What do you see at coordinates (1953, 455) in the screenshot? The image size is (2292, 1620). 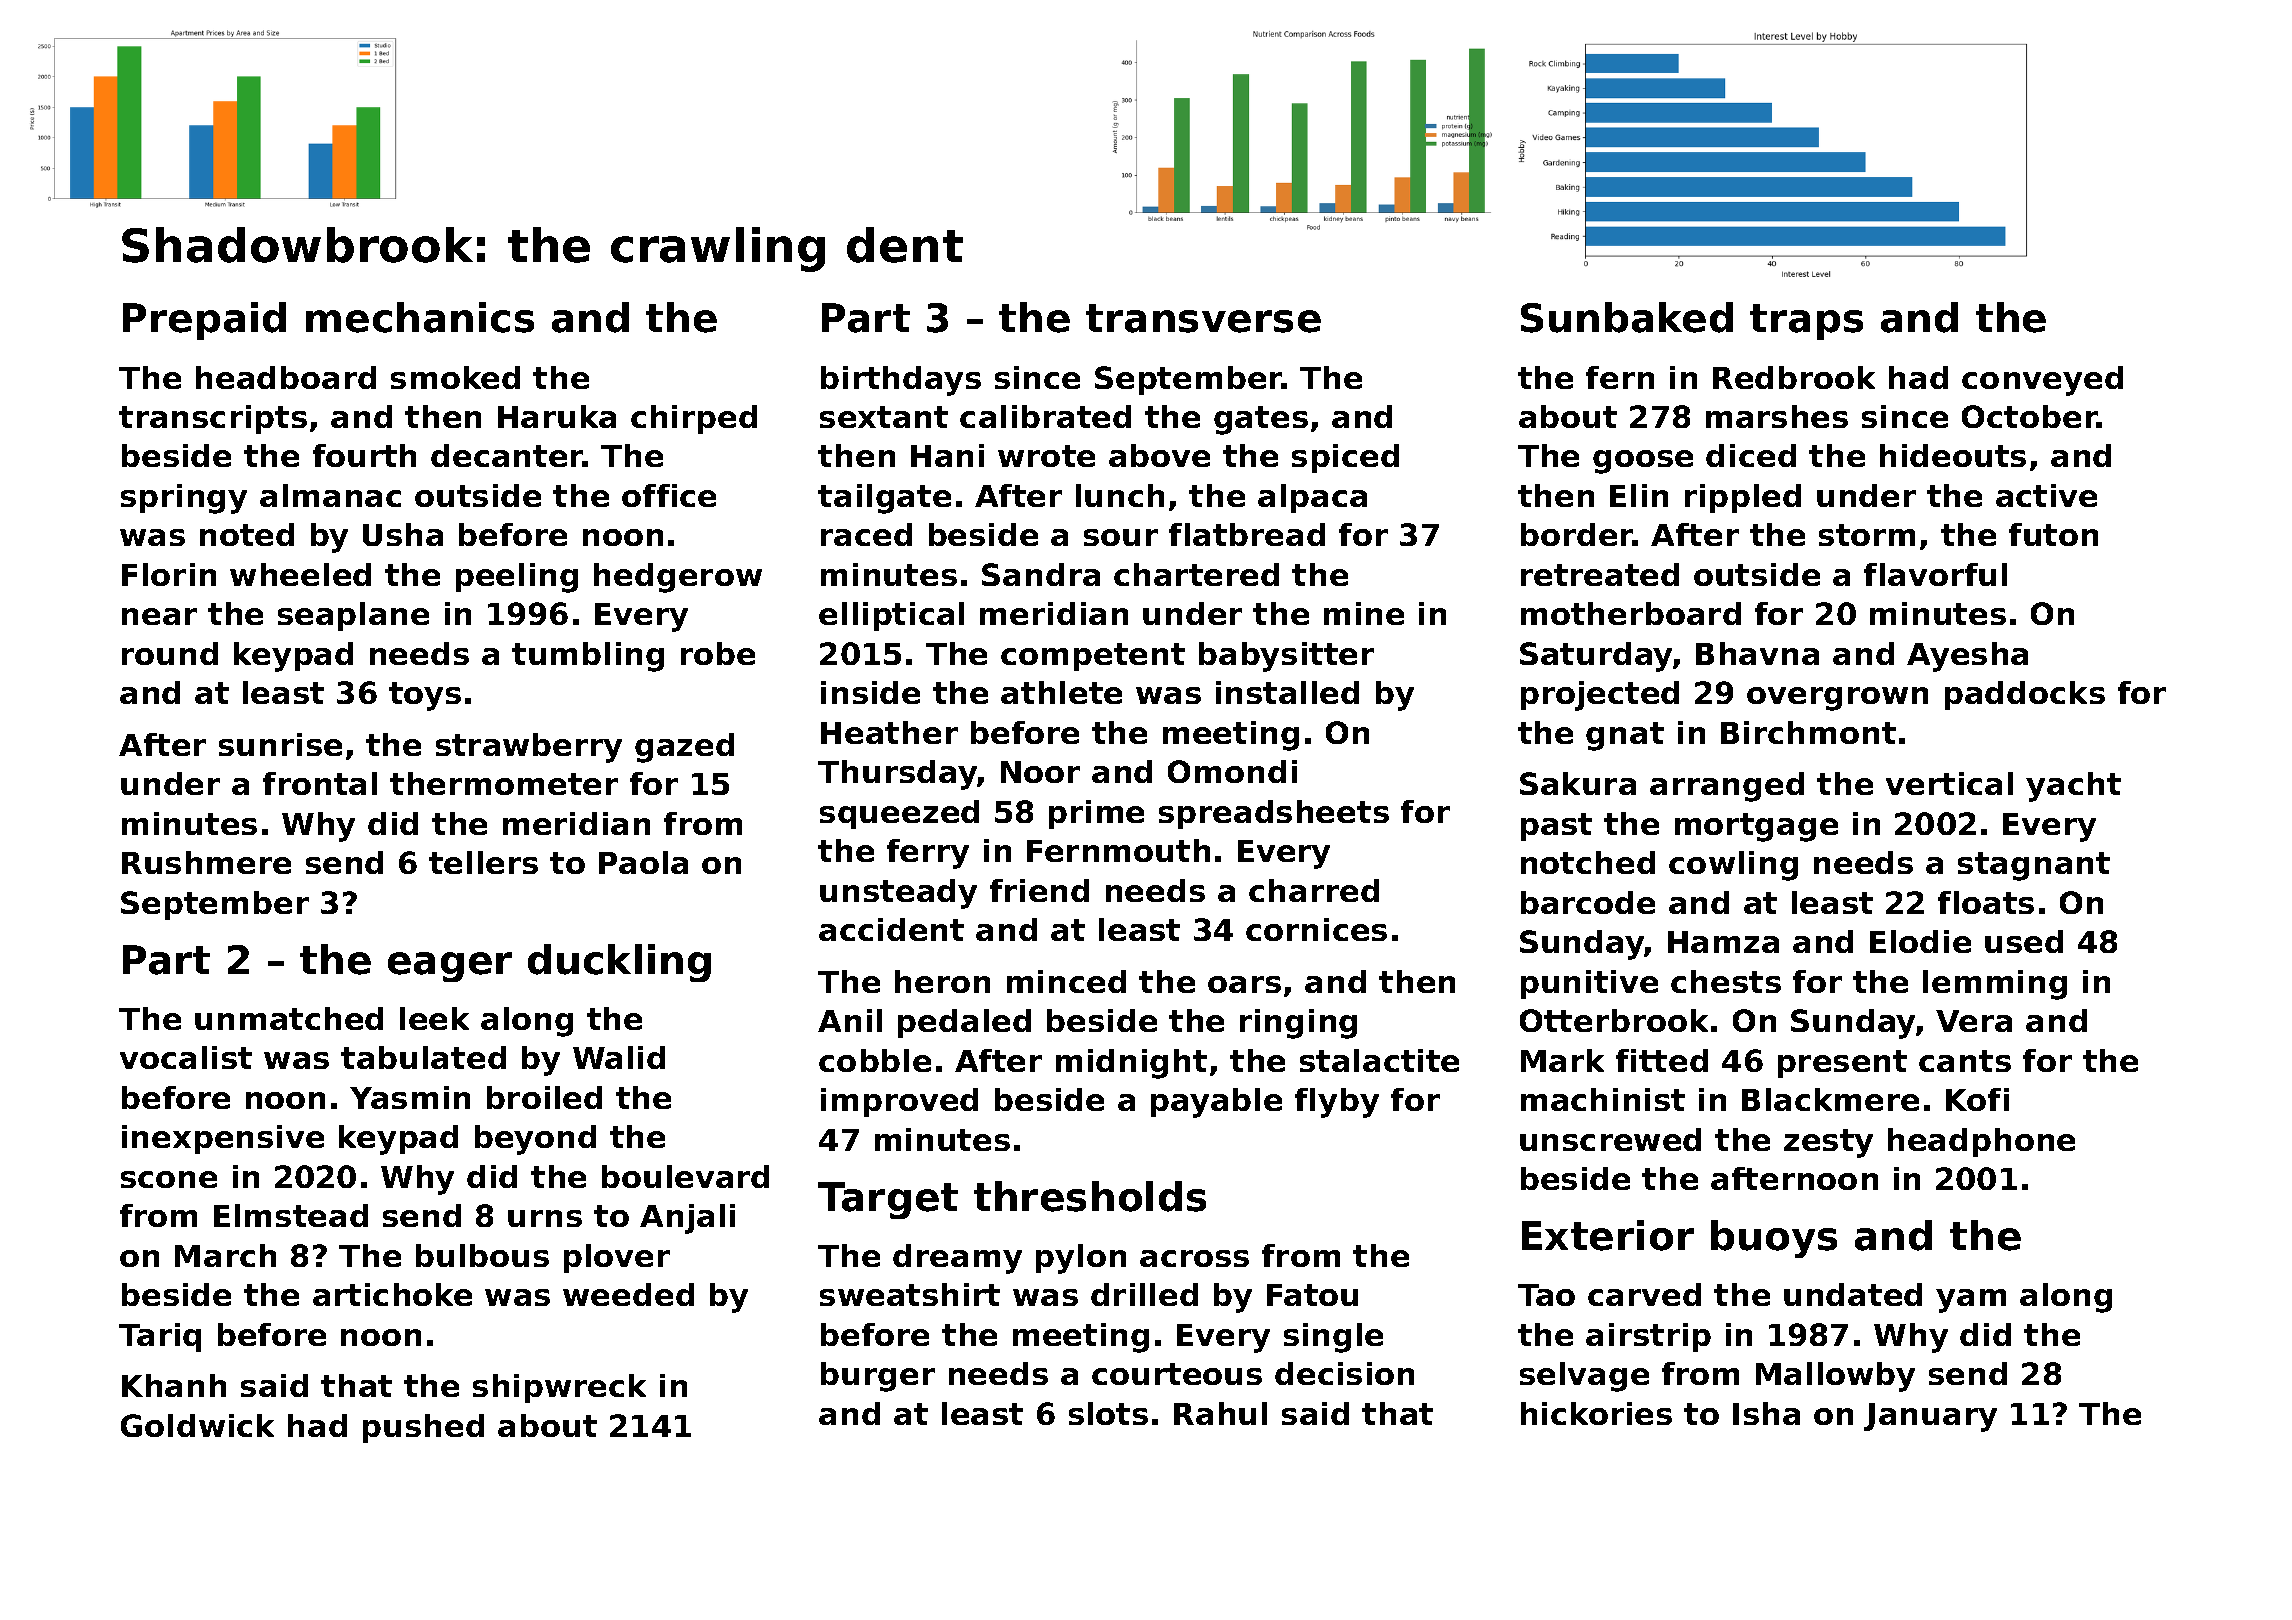 I see `hideouts` at bounding box center [1953, 455].
